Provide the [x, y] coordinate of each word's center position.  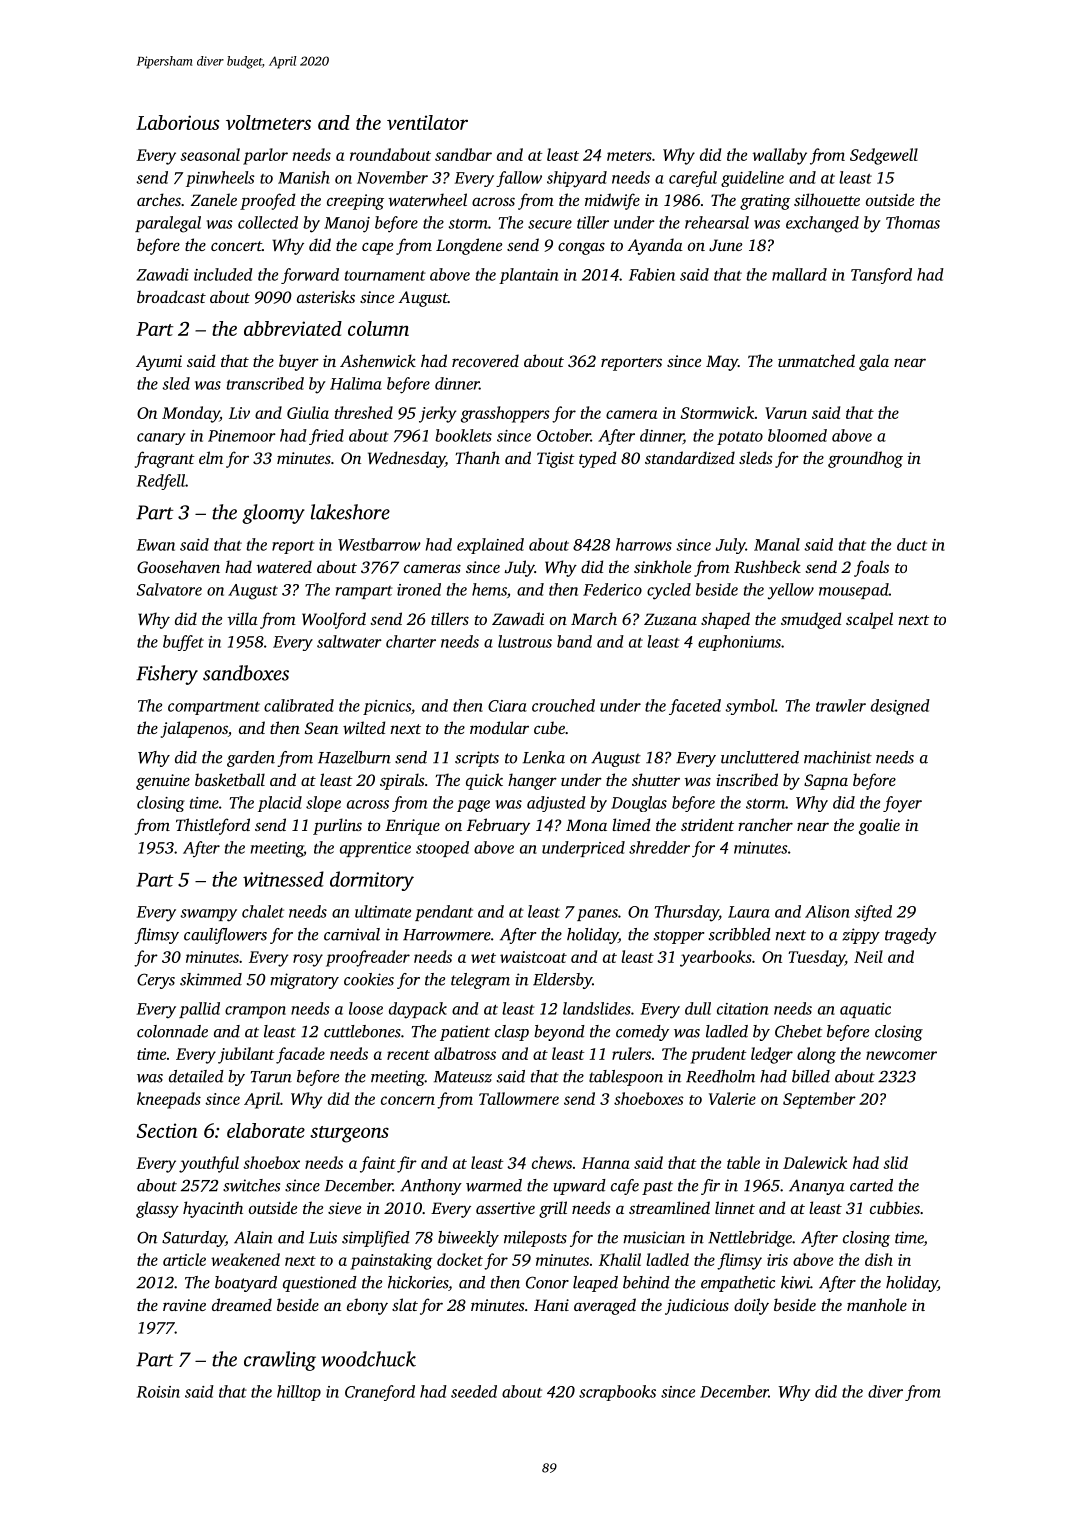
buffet [183, 643]
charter [411, 641]
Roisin [158, 1392]
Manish [304, 177]
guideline [752, 179]
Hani [551, 1305]
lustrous [525, 641]
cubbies [895, 1207]
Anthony [431, 1187]
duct [912, 544]
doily [751, 1306]
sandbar [463, 154]
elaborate [266, 1130]
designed [900, 707]
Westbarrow [379, 544]
